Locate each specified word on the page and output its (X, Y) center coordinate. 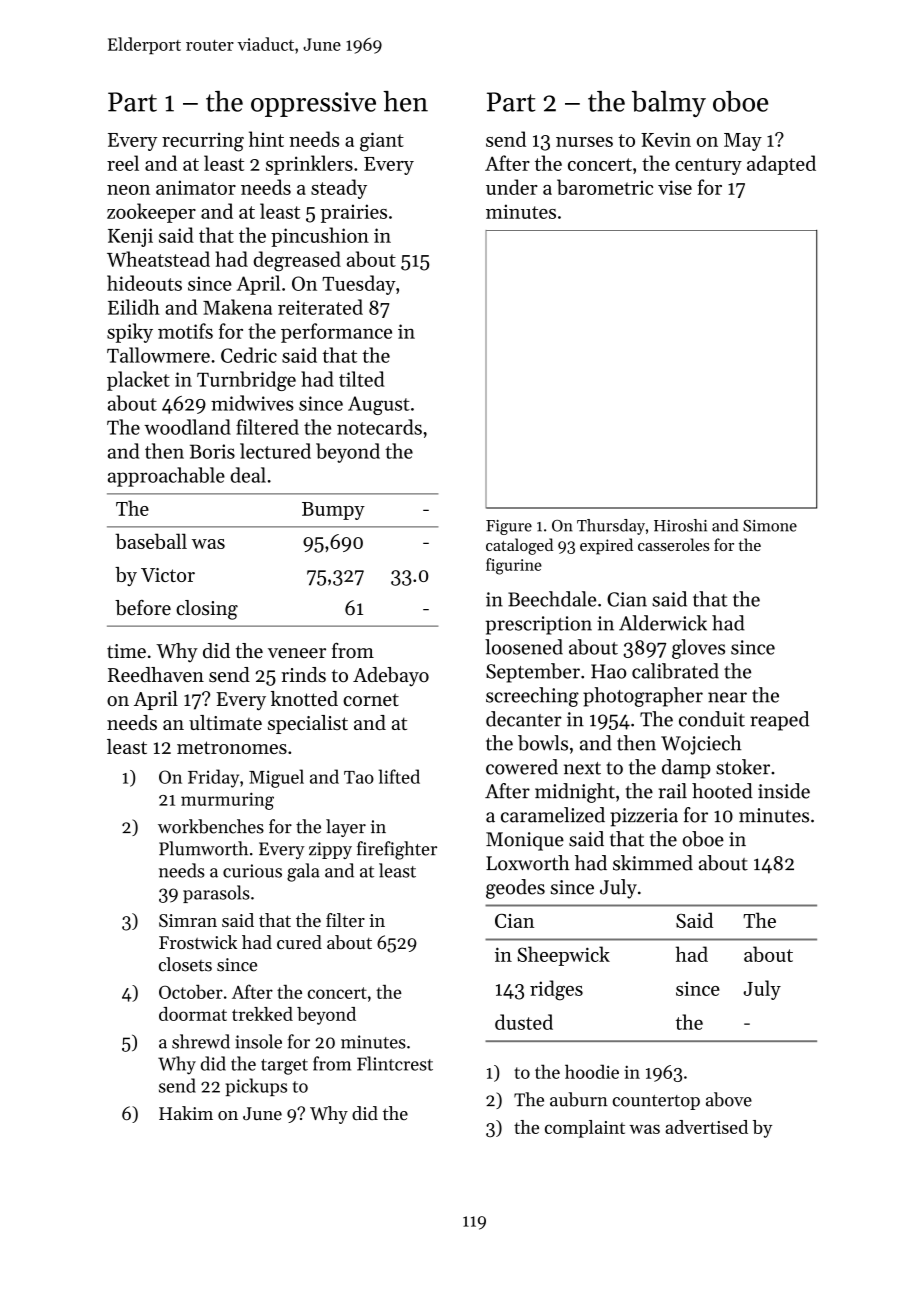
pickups (256, 1087)
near (727, 697)
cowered (522, 767)
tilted (362, 379)
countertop (656, 1102)
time (126, 651)
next (582, 768)
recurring (203, 142)
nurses (584, 142)
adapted (781, 165)
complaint (585, 1129)
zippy (330, 850)
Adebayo (391, 677)
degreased (297, 261)
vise (675, 187)
